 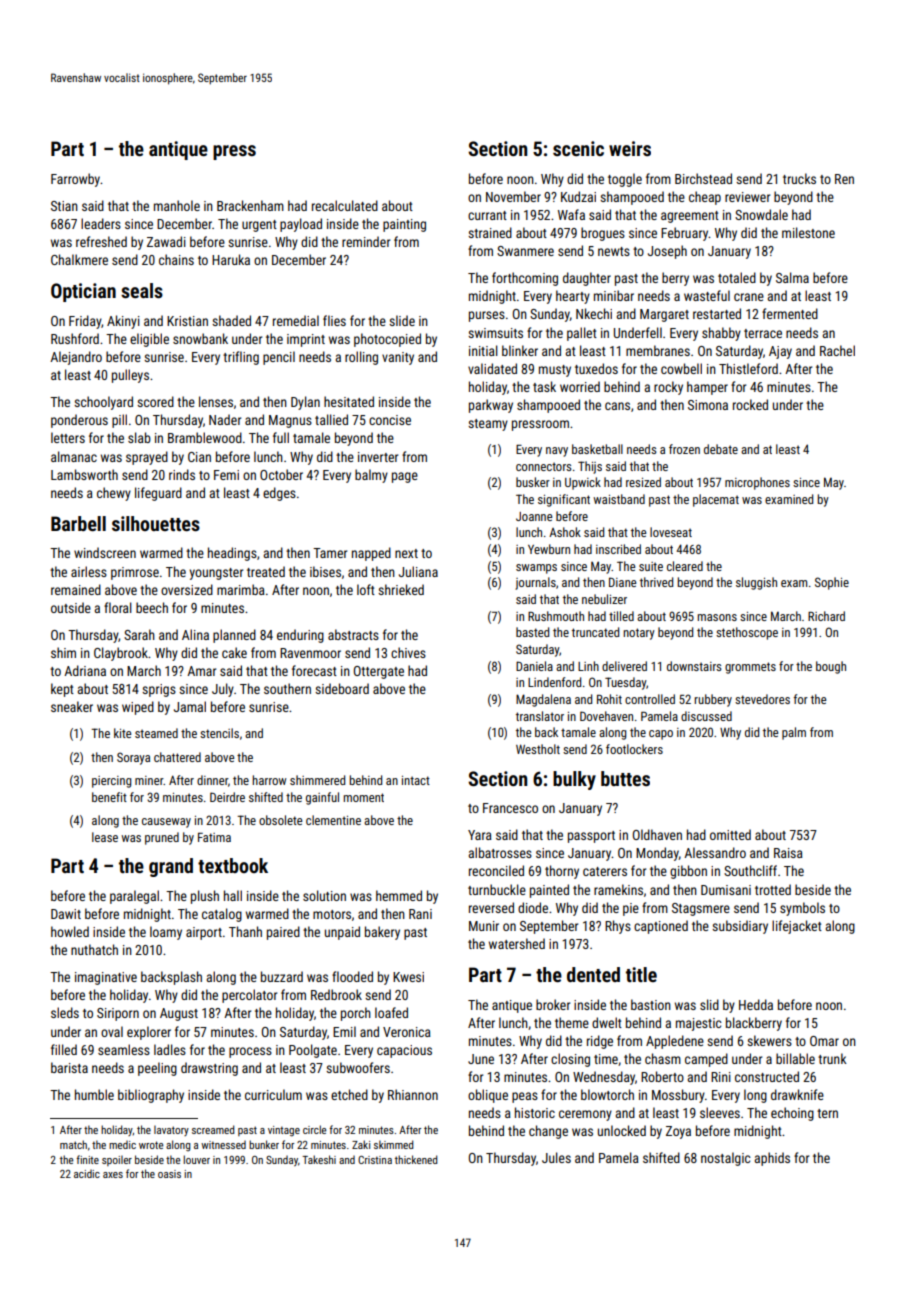 I want to click on Chalkmere, so click(x=79, y=259).
